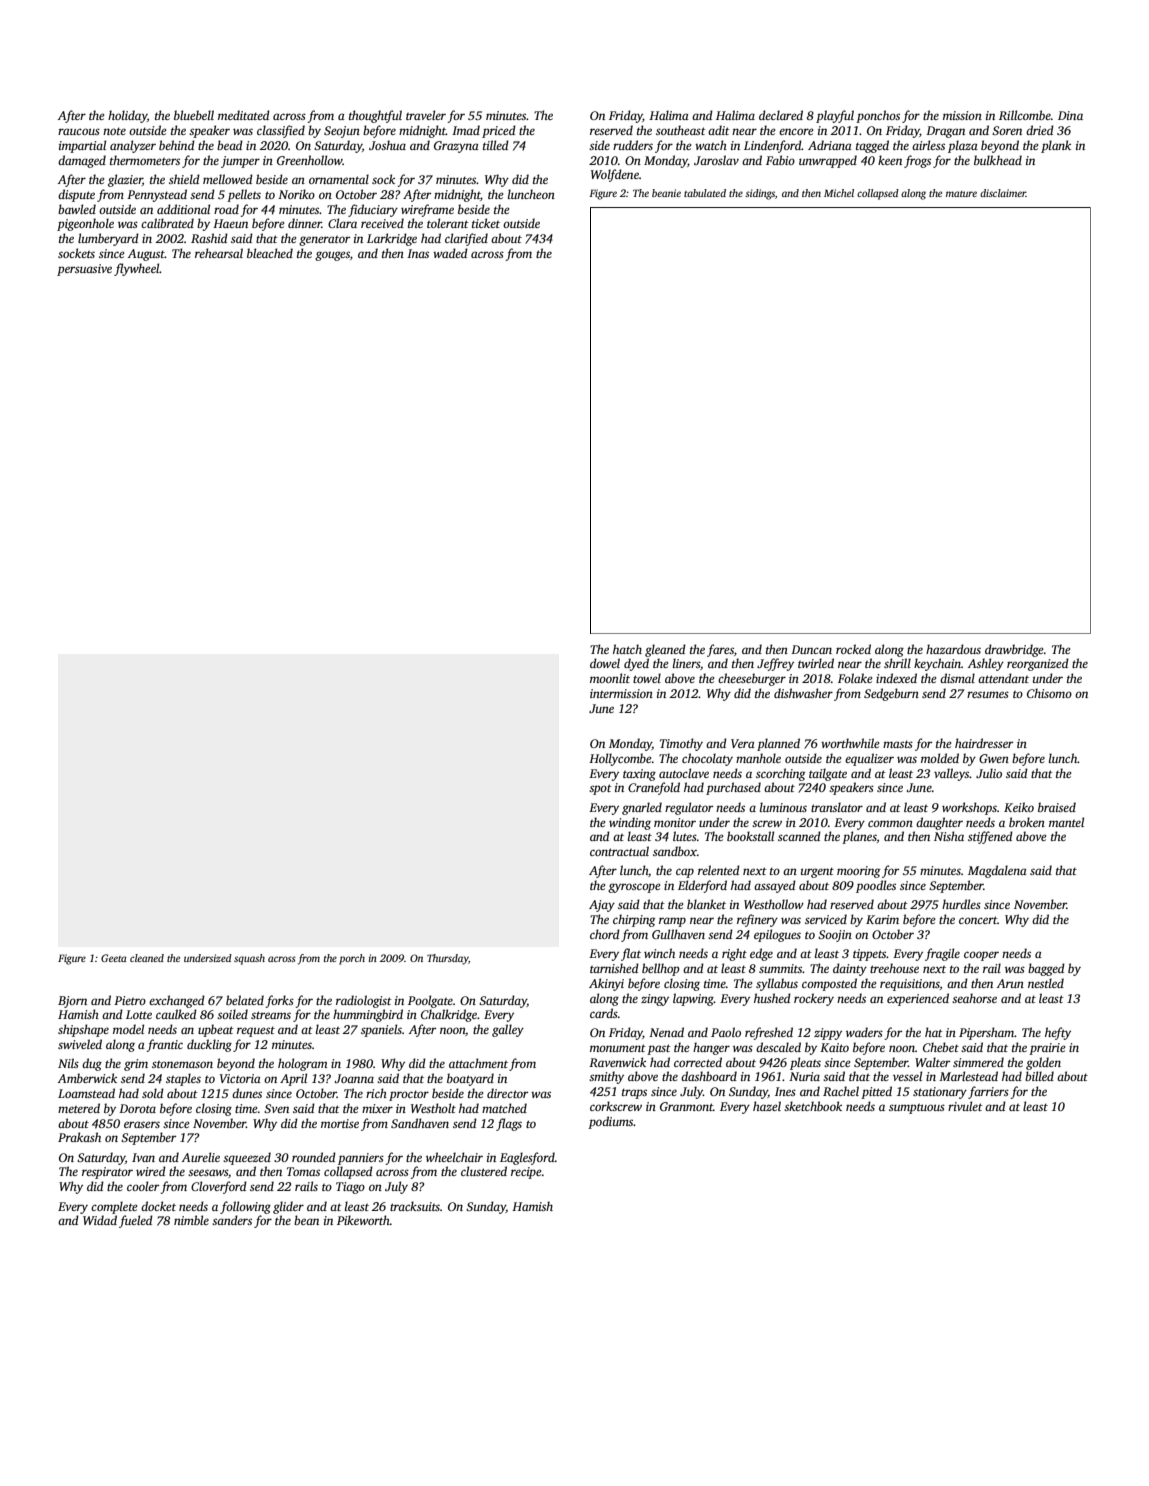 The height and width of the image is (1486, 1149). Describe the element at coordinates (415, 1206) in the image. I see `tracksuits` at that location.
